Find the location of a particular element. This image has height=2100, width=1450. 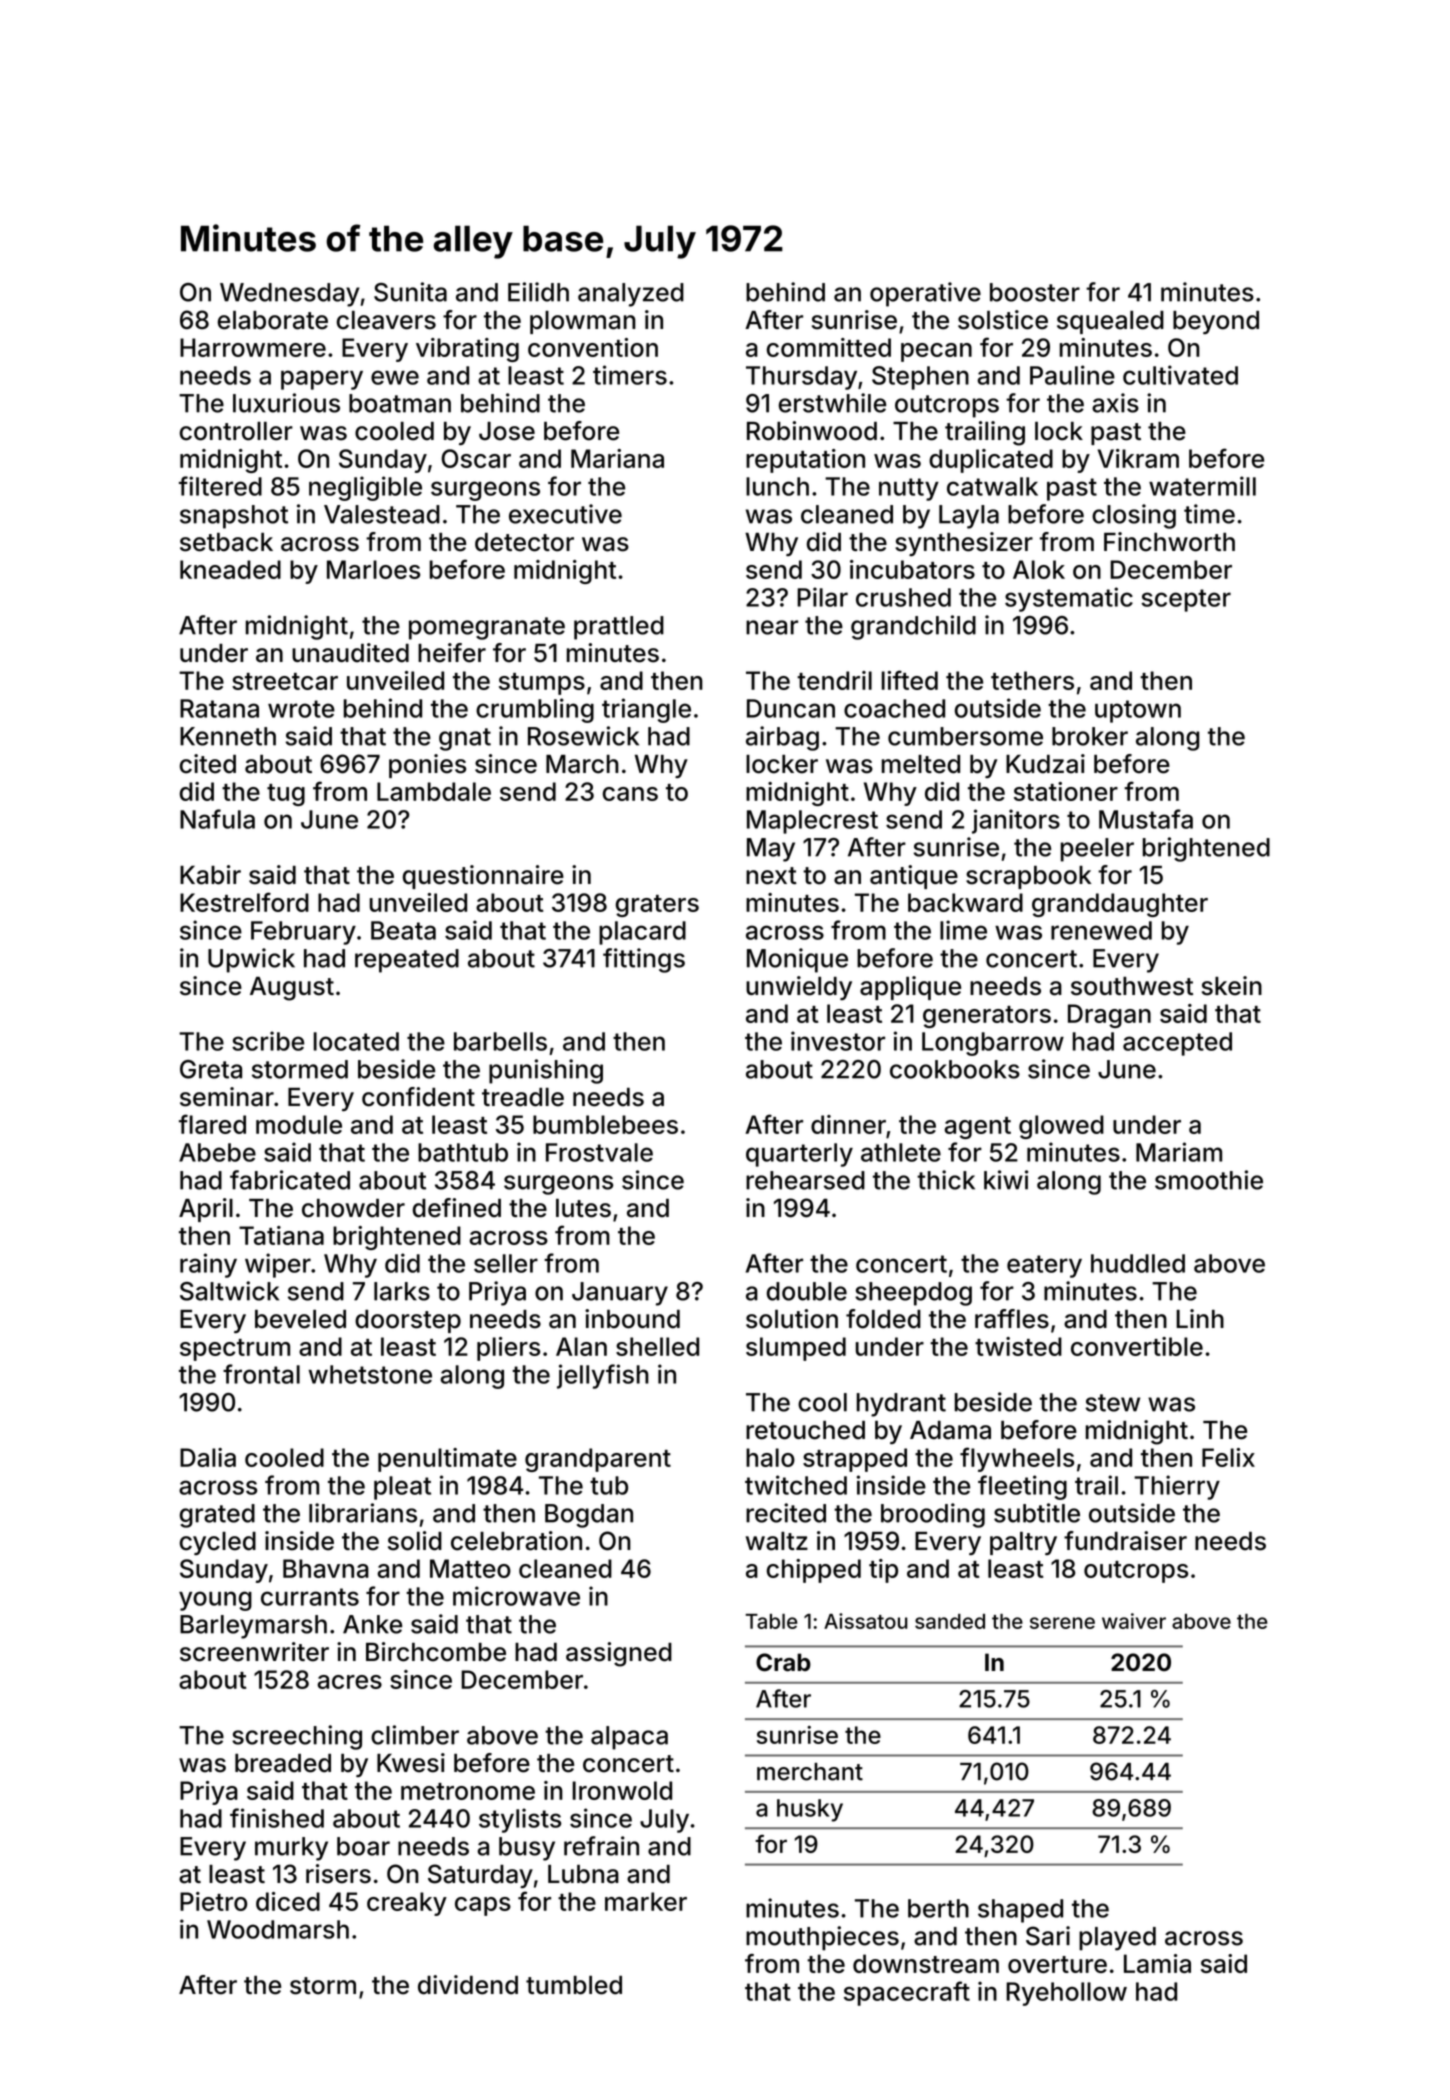

Eilidh is located at coordinates (538, 292).
